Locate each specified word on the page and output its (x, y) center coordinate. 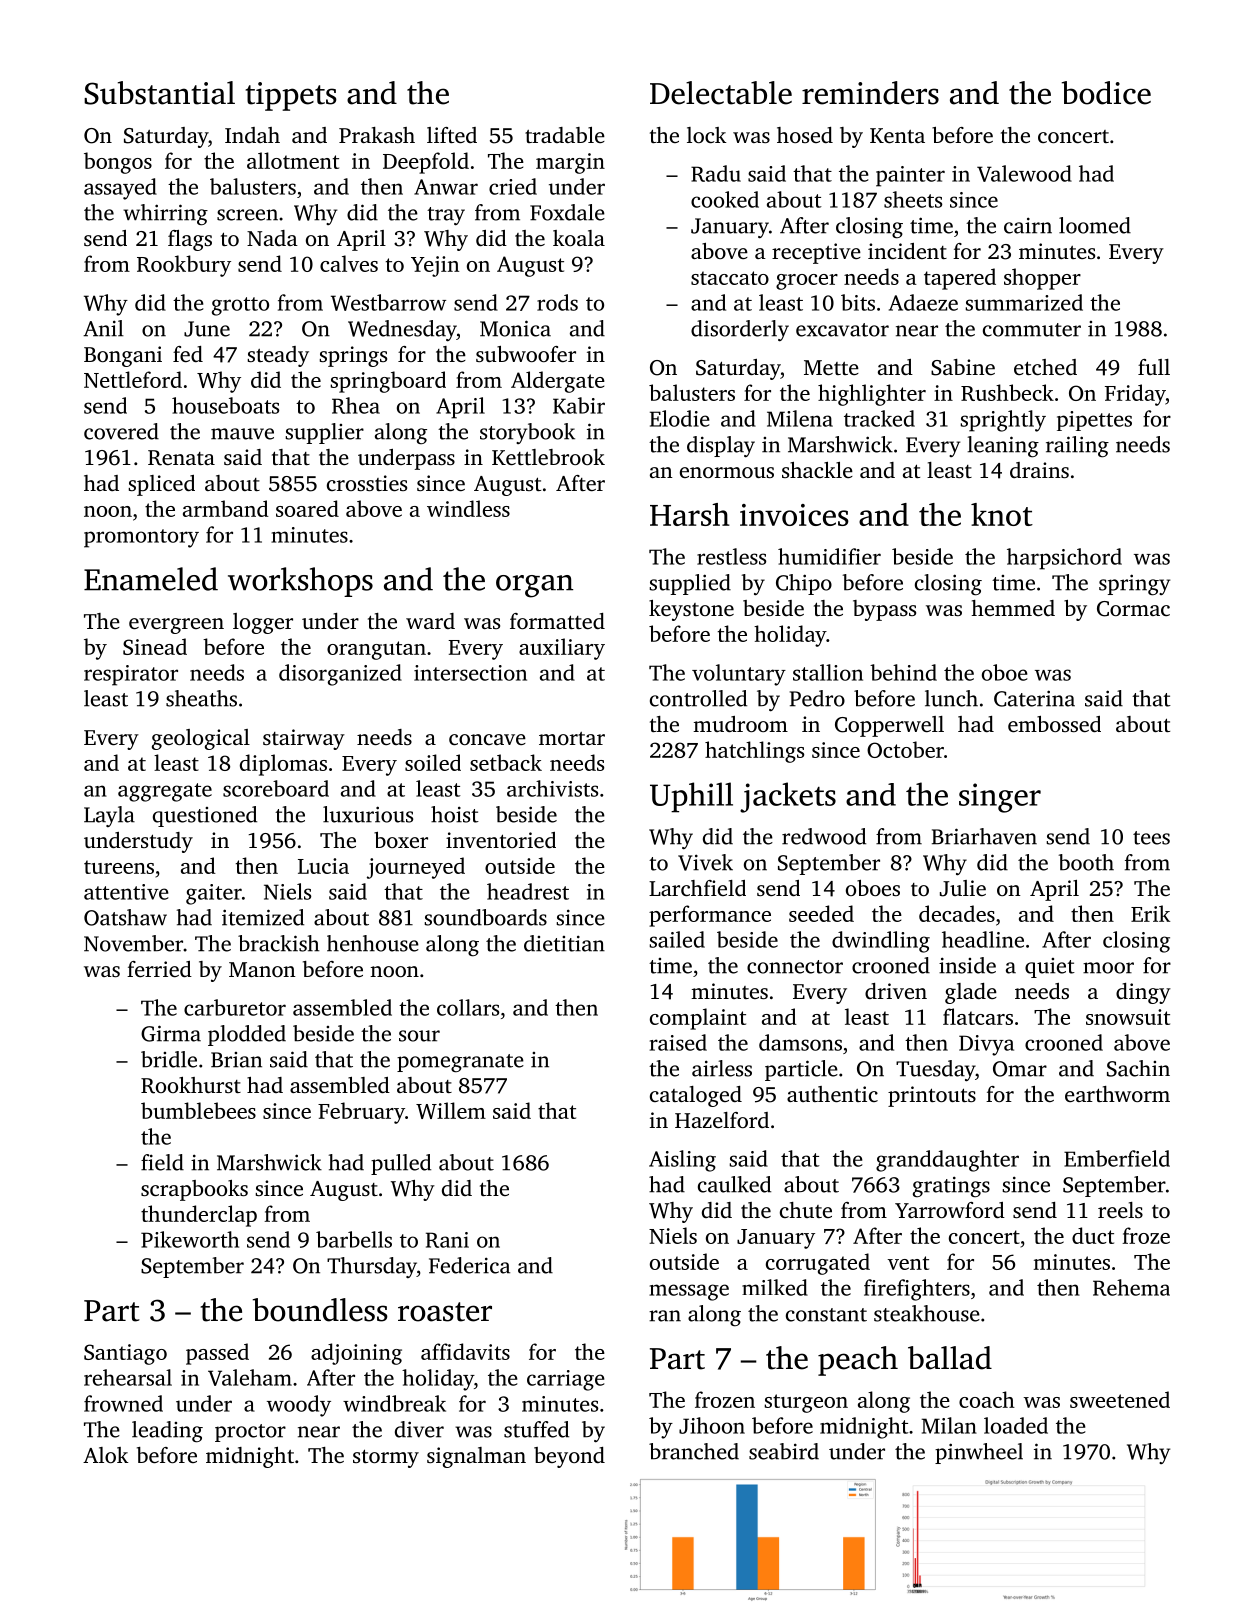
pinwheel (979, 1453)
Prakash (377, 135)
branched (694, 1451)
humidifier (829, 556)
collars (468, 1007)
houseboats (225, 405)
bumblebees (198, 1110)
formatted (557, 621)
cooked (725, 199)
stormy (386, 1458)
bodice (1106, 93)
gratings (951, 1186)
